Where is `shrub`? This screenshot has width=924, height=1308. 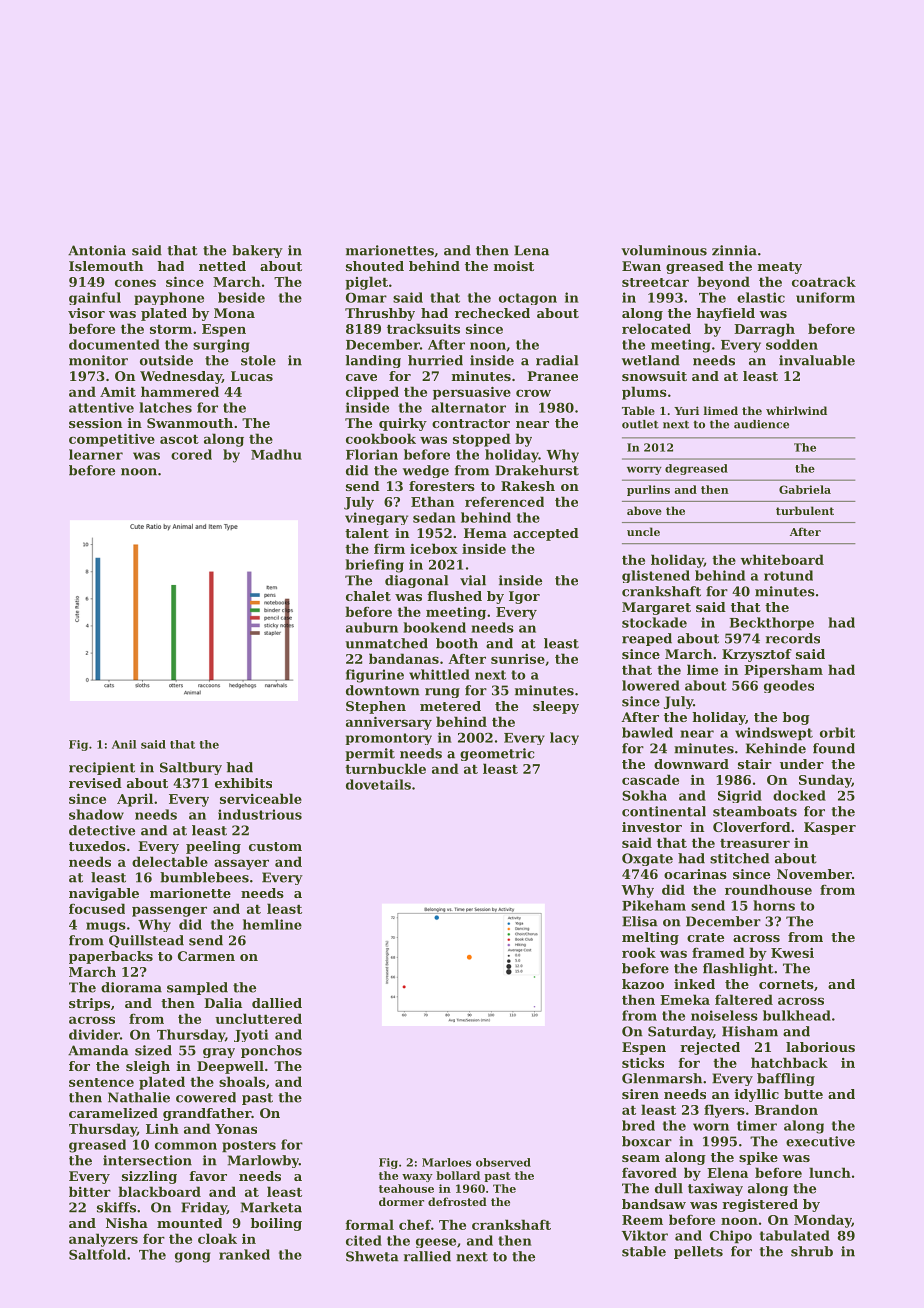 shrub is located at coordinates (812, 1251).
